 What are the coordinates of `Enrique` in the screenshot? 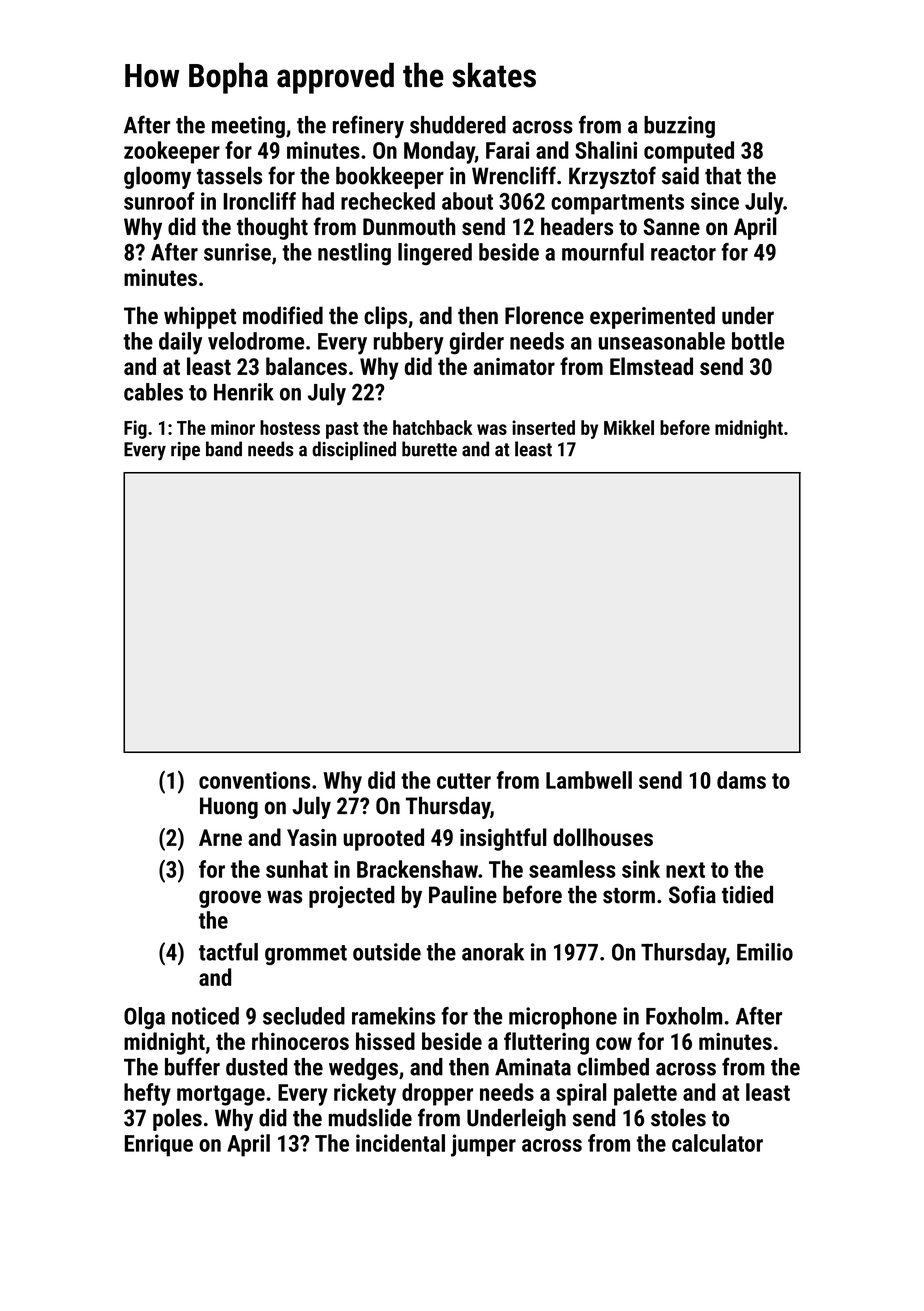 It's located at (159, 1145).
